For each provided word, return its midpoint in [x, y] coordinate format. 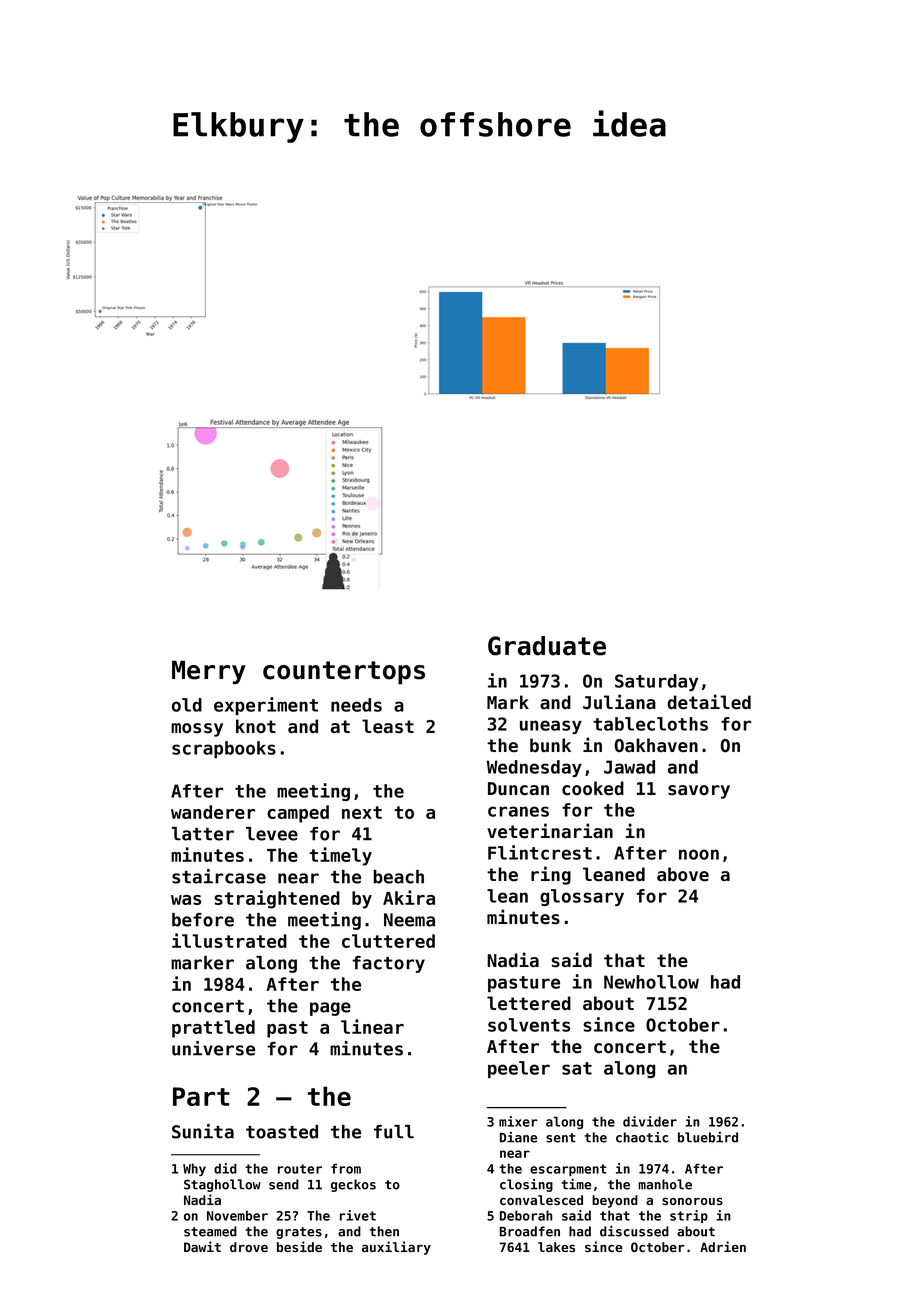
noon [699, 854]
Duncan [518, 789]
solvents [529, 1025]
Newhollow [651, 982]
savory [699, 792]
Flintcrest [540, 852]
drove [249, 1247]
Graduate [547, 646]
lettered [529, 1003]
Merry [209, 672]
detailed [709, 702]
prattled [213, 1029]
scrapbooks [224, 749]
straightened [277, 899]
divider [650, 1121]
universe [213, 1048]
